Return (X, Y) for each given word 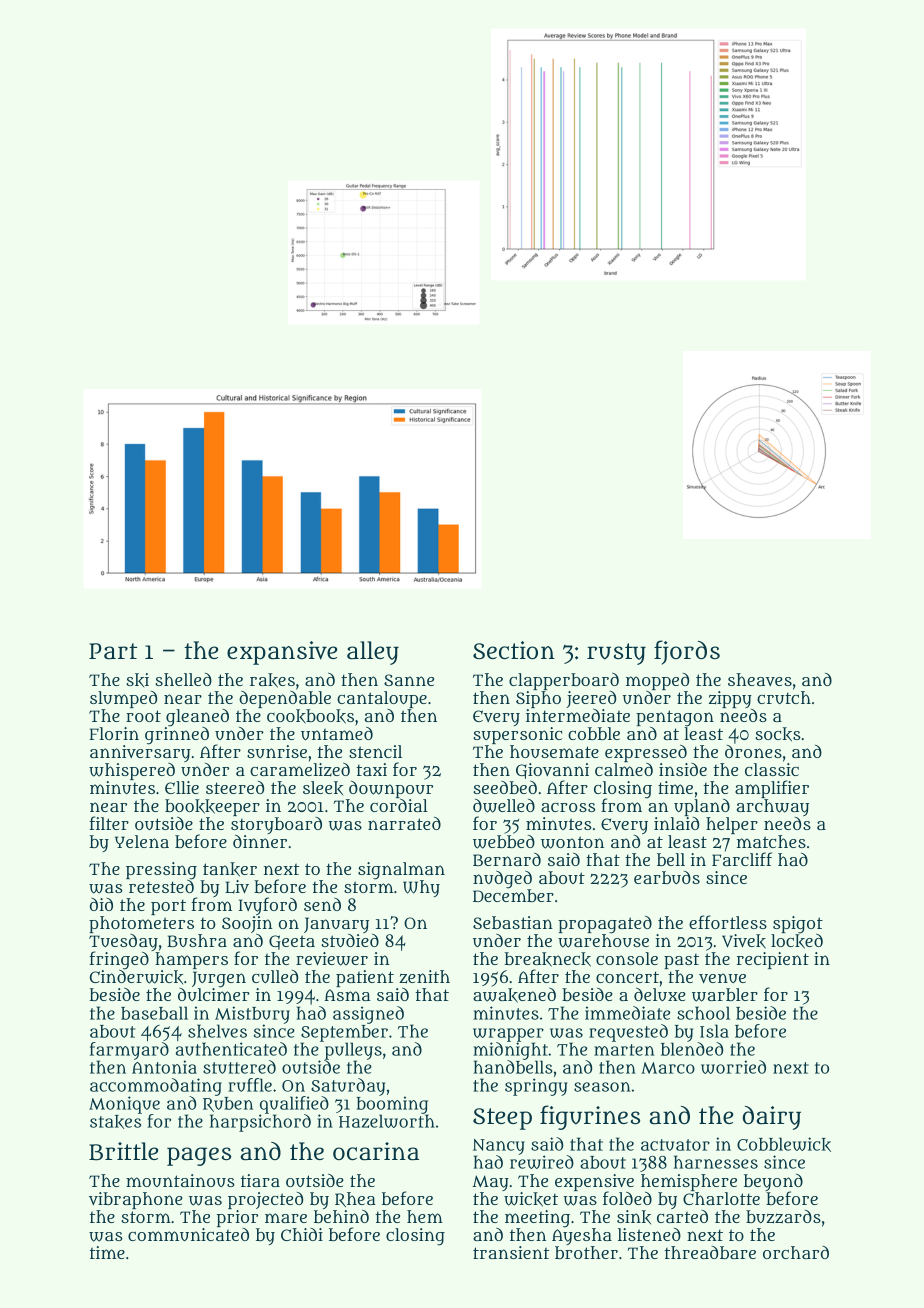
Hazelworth (387, 1121)
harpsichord (260, 1123)
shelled (183, 679)
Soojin (247, 924)
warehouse (603, 941)
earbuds (667, 877)
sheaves (760, 679)
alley (373, 653)
